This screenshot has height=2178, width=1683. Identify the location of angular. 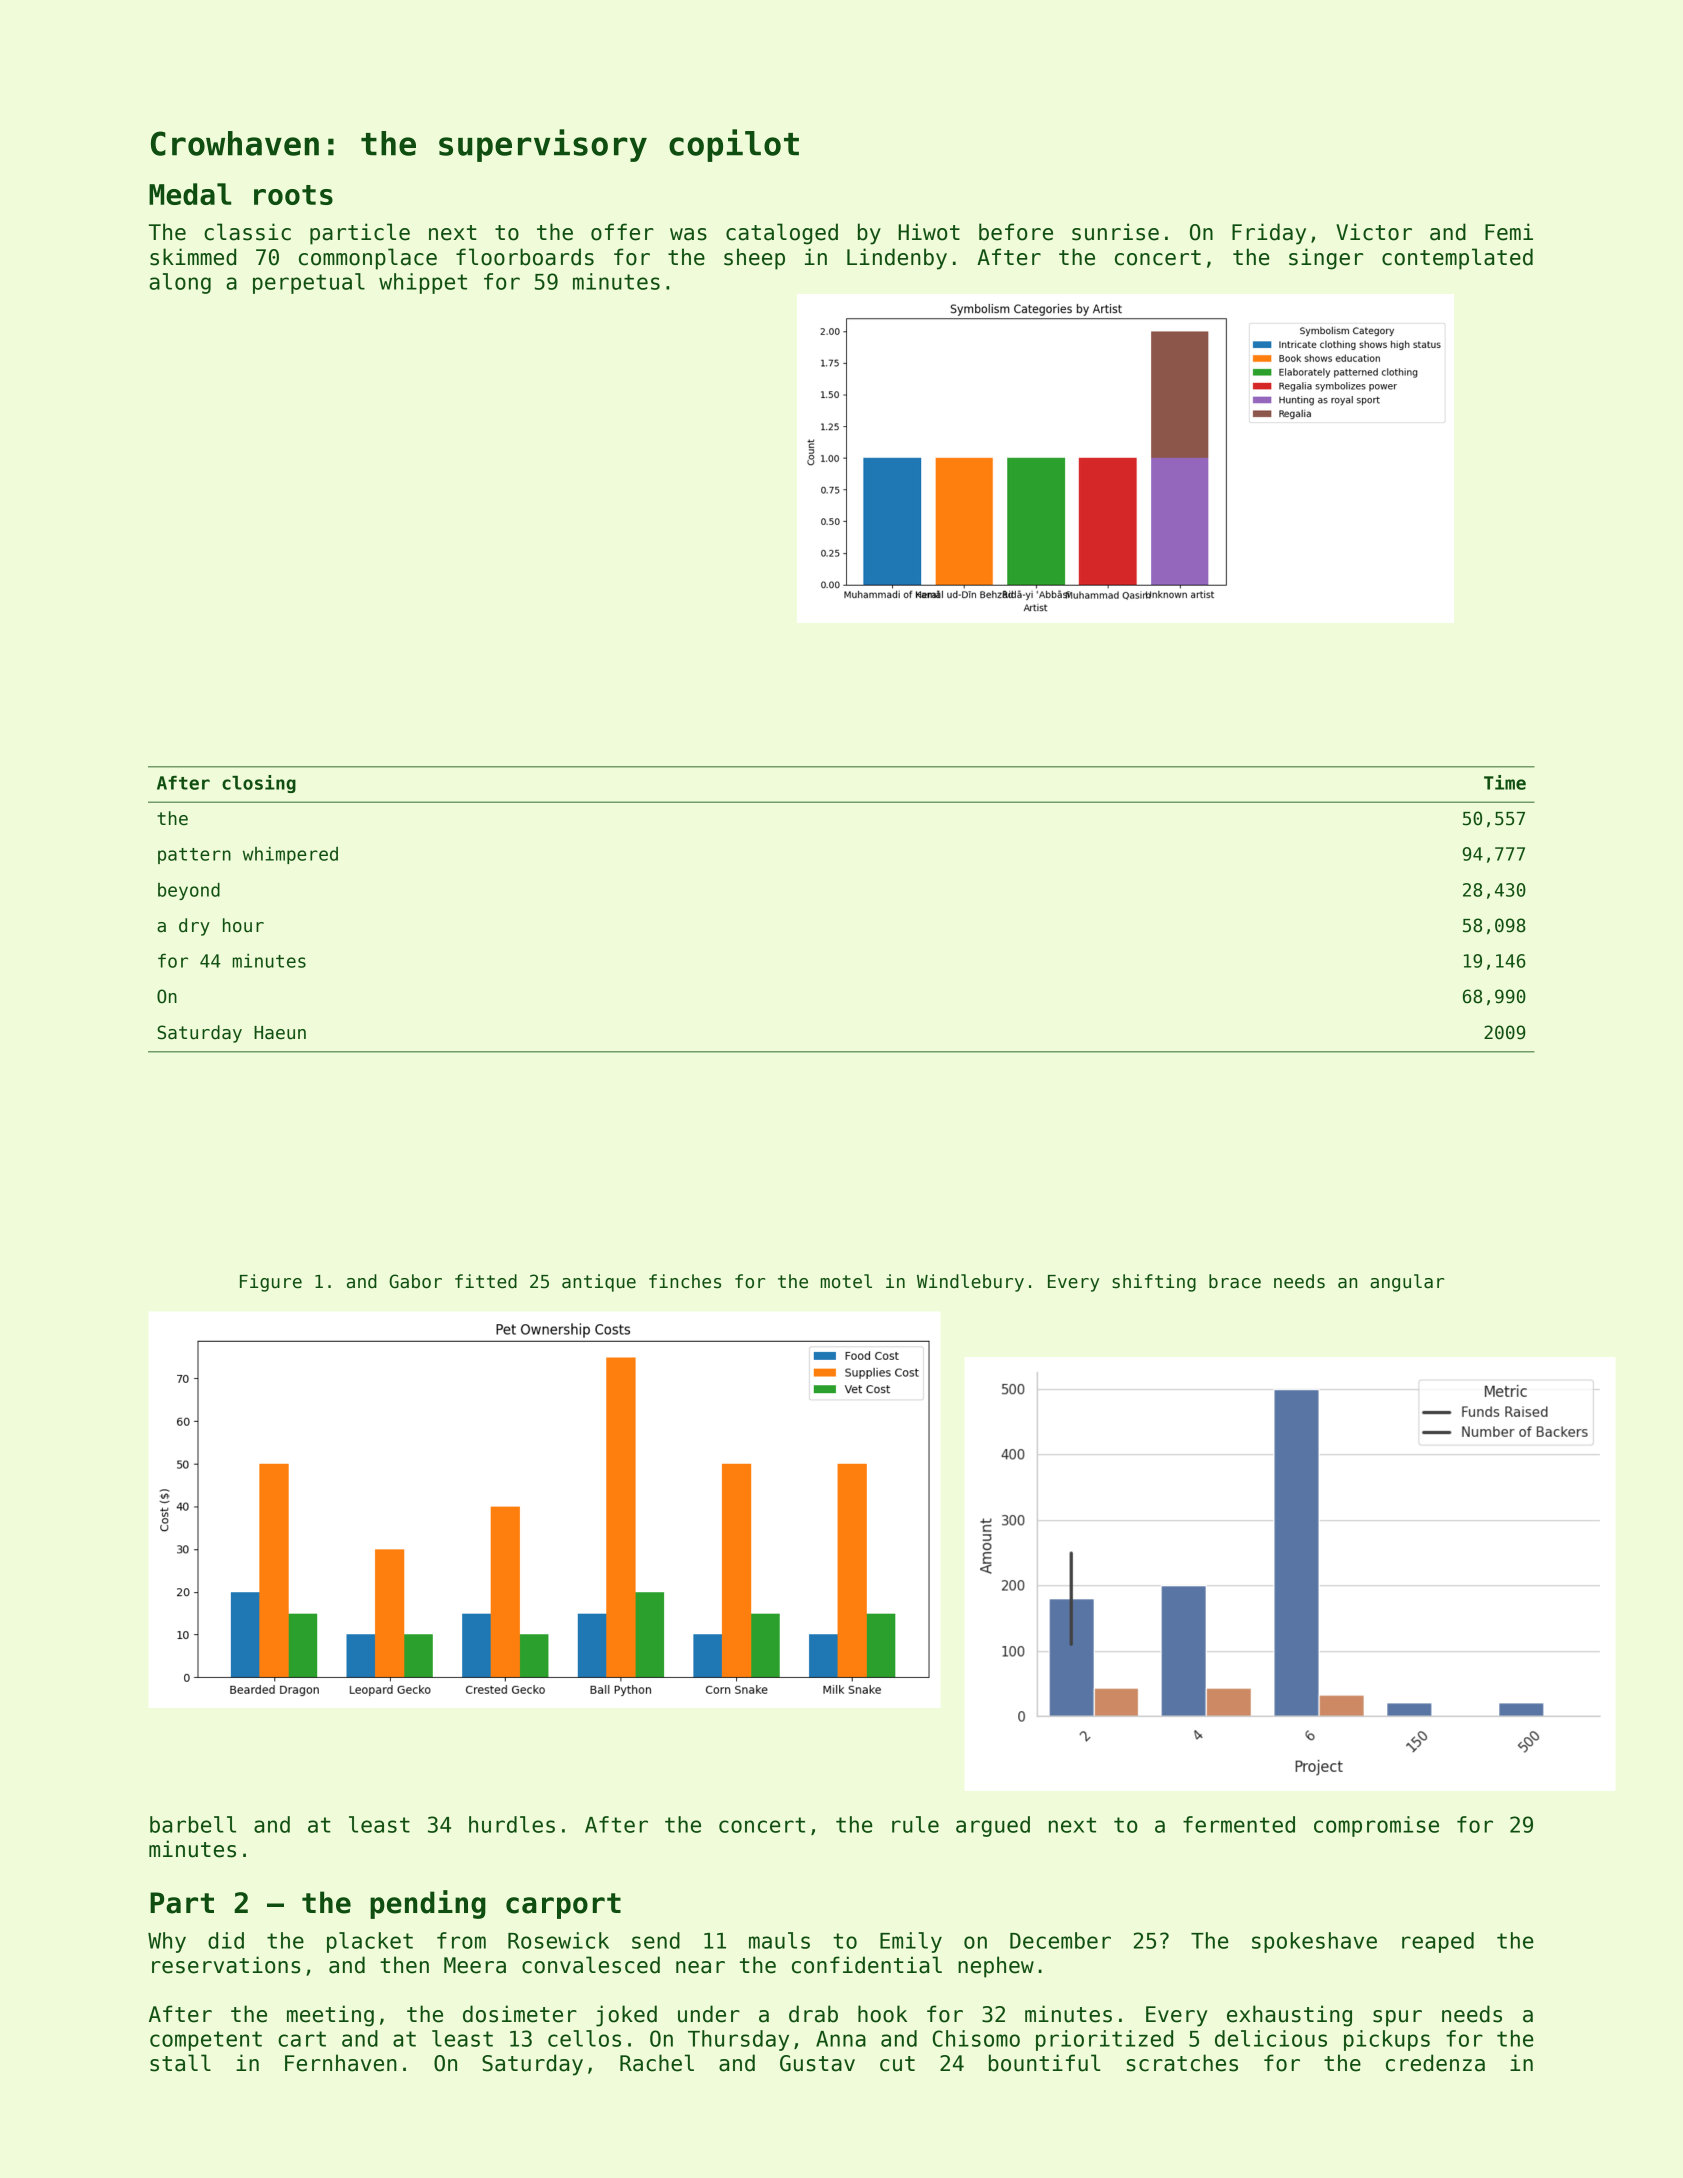
(1407, 1283).
